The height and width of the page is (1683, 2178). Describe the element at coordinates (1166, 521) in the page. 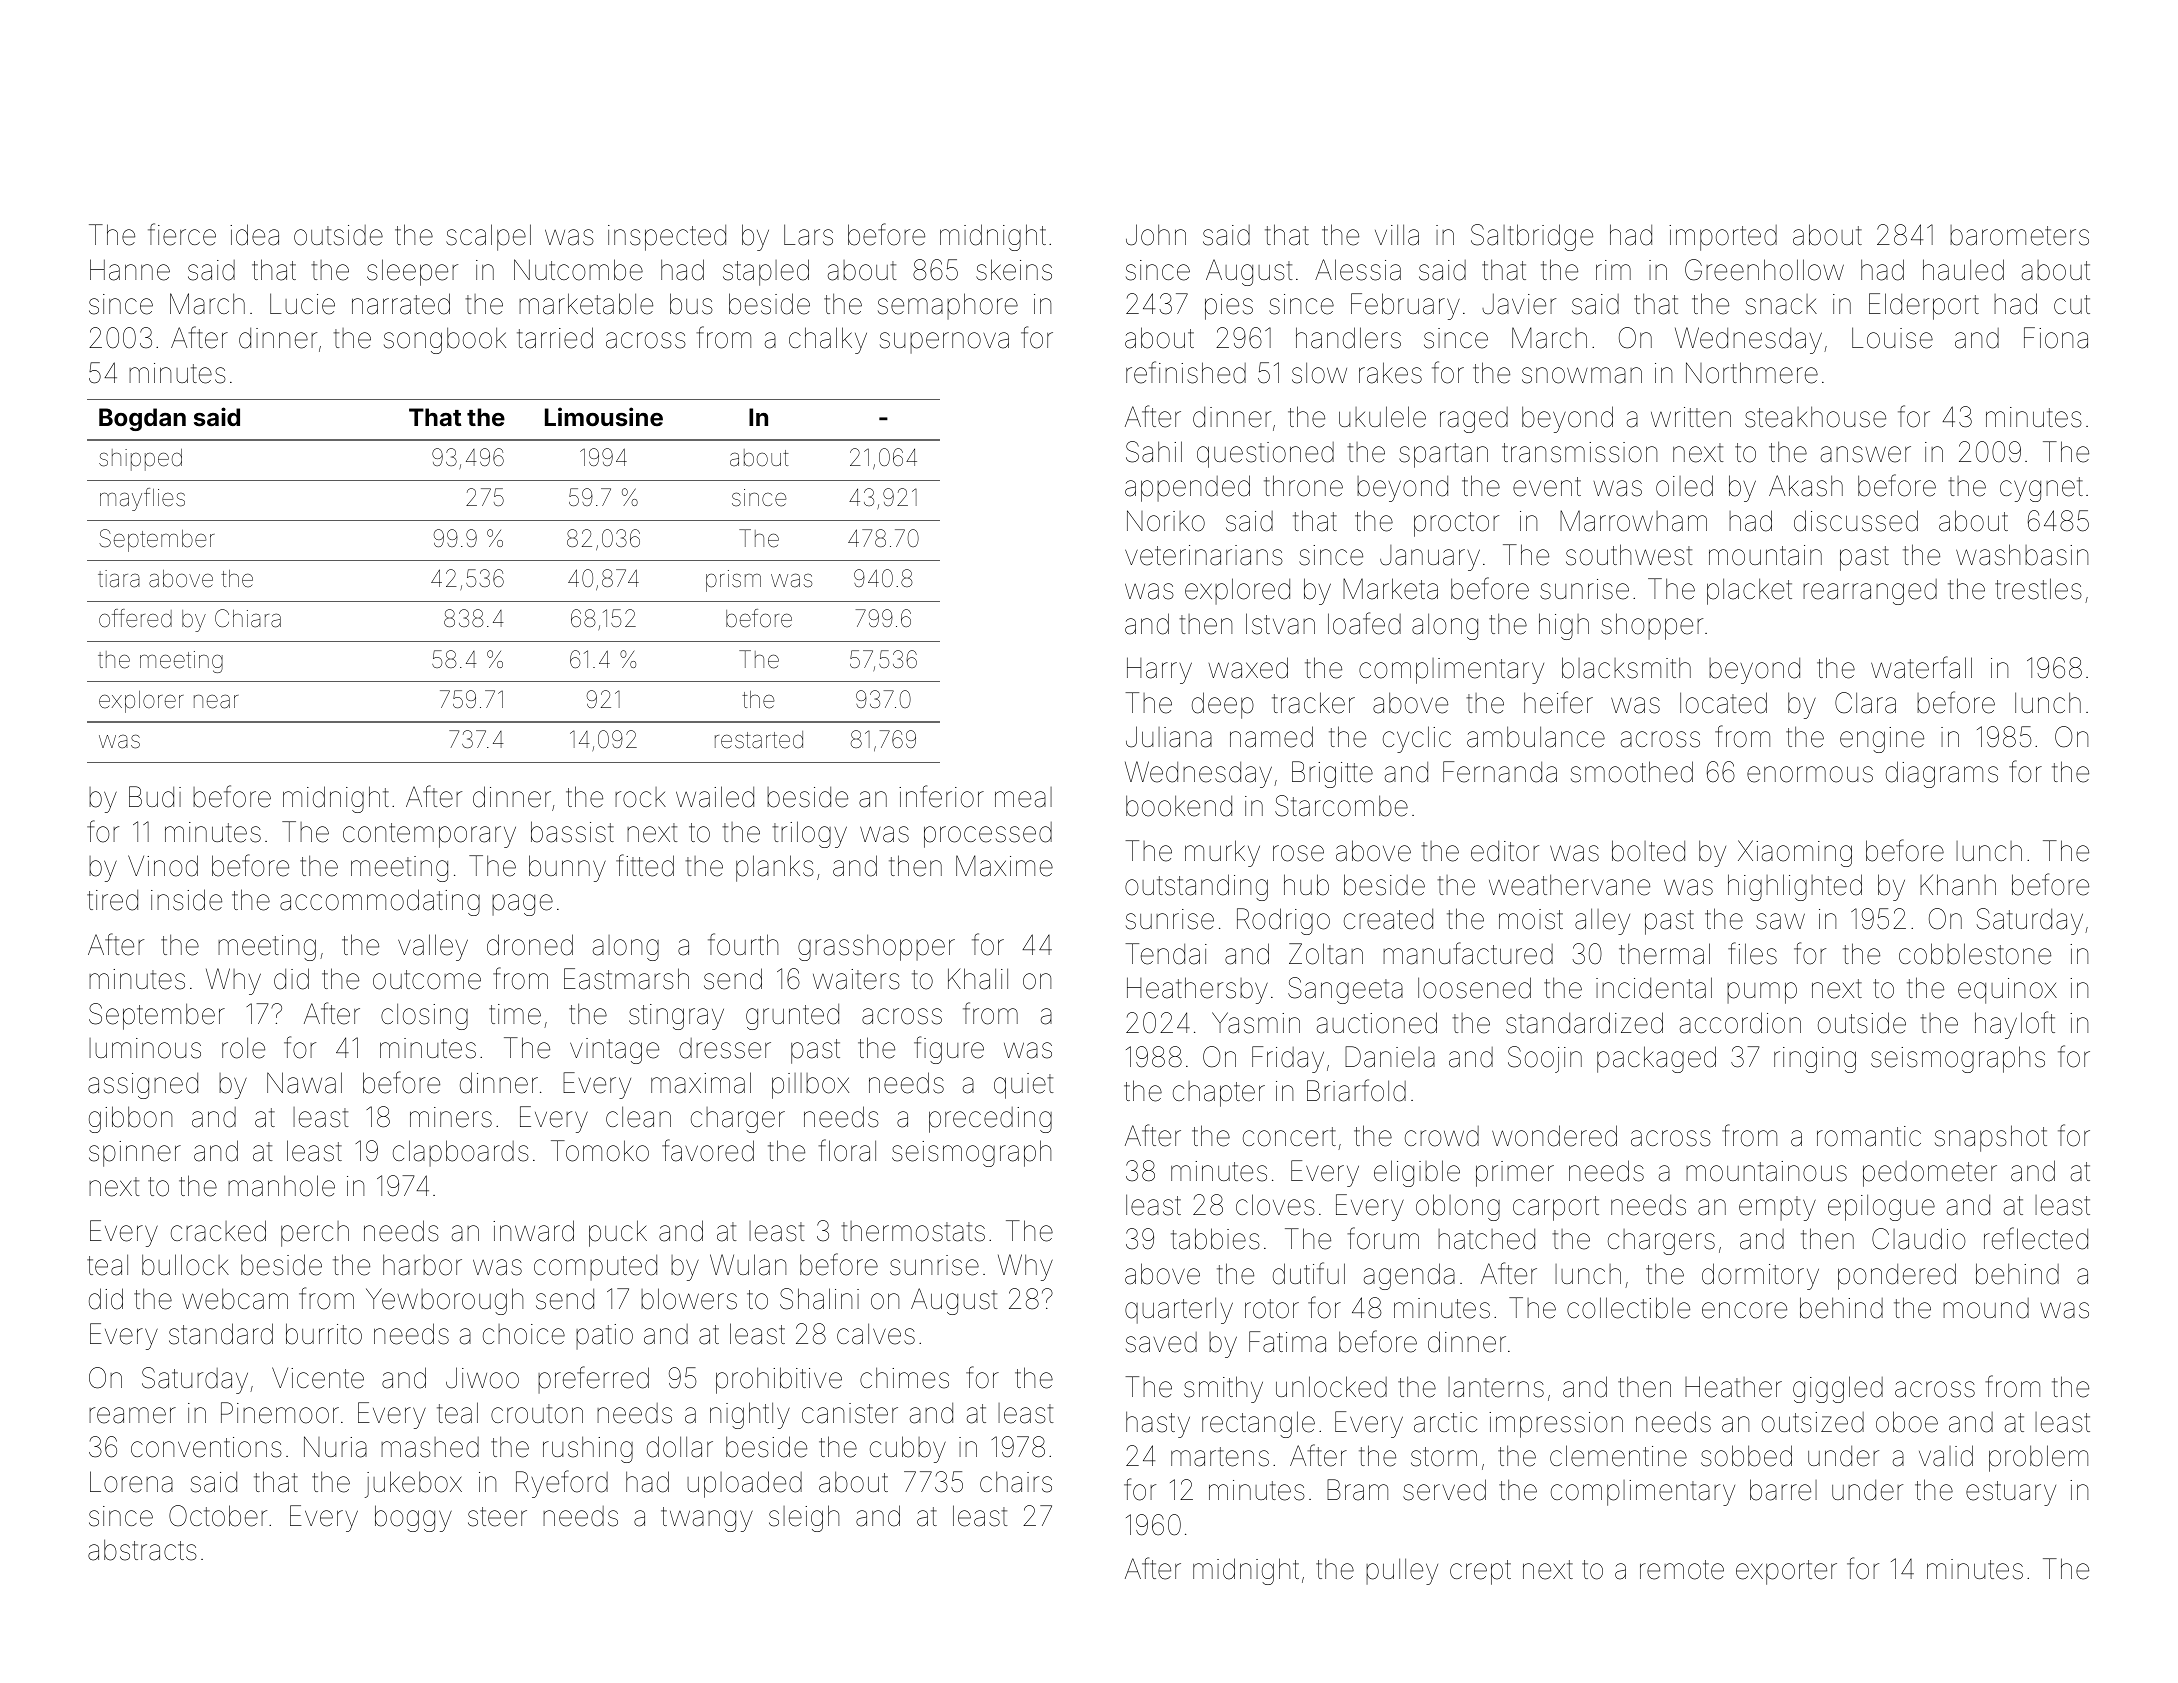

I see `Noriko` at that location.
